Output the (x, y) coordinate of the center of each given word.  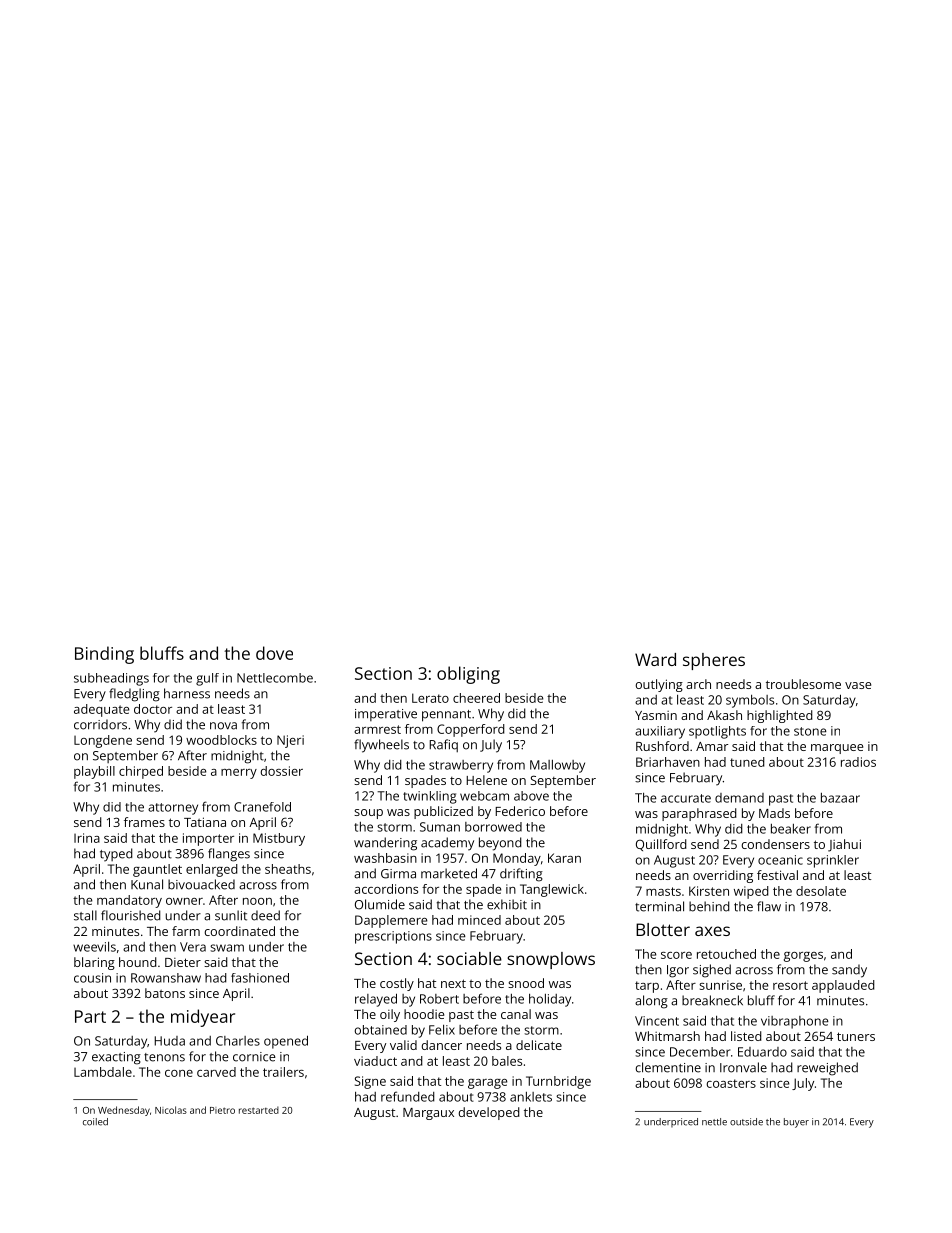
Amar (712, 746)
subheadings (111, 679)
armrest (377, 729)
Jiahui (844, 845)
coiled (95, 1122)
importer (208, 839)
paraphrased (699, 814)
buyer (796, 1123)
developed (489, 1113)
